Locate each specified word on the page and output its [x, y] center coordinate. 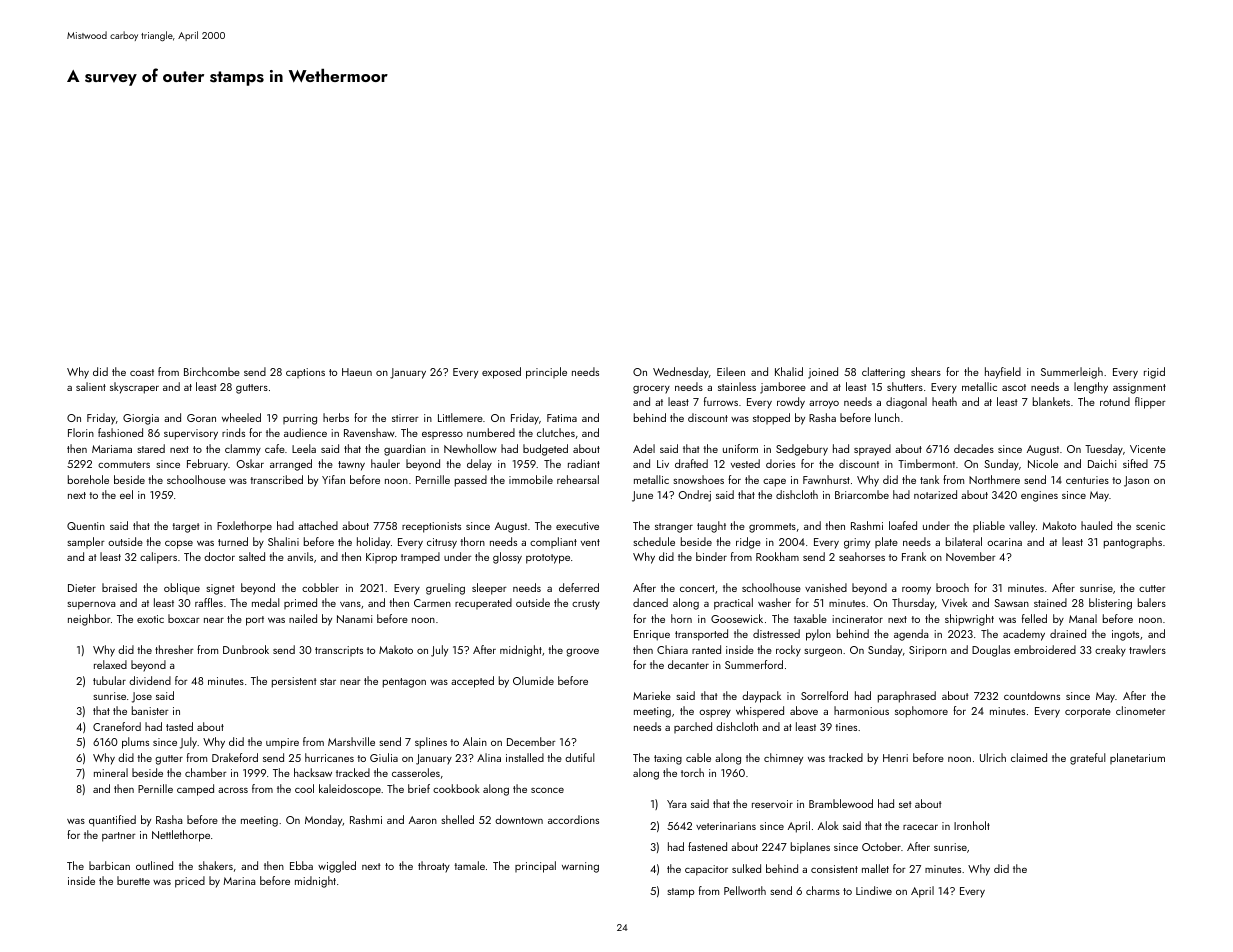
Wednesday [681, 373]
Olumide [533, 680]
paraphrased [907, 697]
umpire [282, 743]
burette [133, 880]
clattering [883, 373]
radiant [584, 463]
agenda [911, 635]
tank [929, 479]
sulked [746, 868]
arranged [291, 465]
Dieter [82, 588]
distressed [776, 633]
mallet [875, 868]
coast [142, 372]
